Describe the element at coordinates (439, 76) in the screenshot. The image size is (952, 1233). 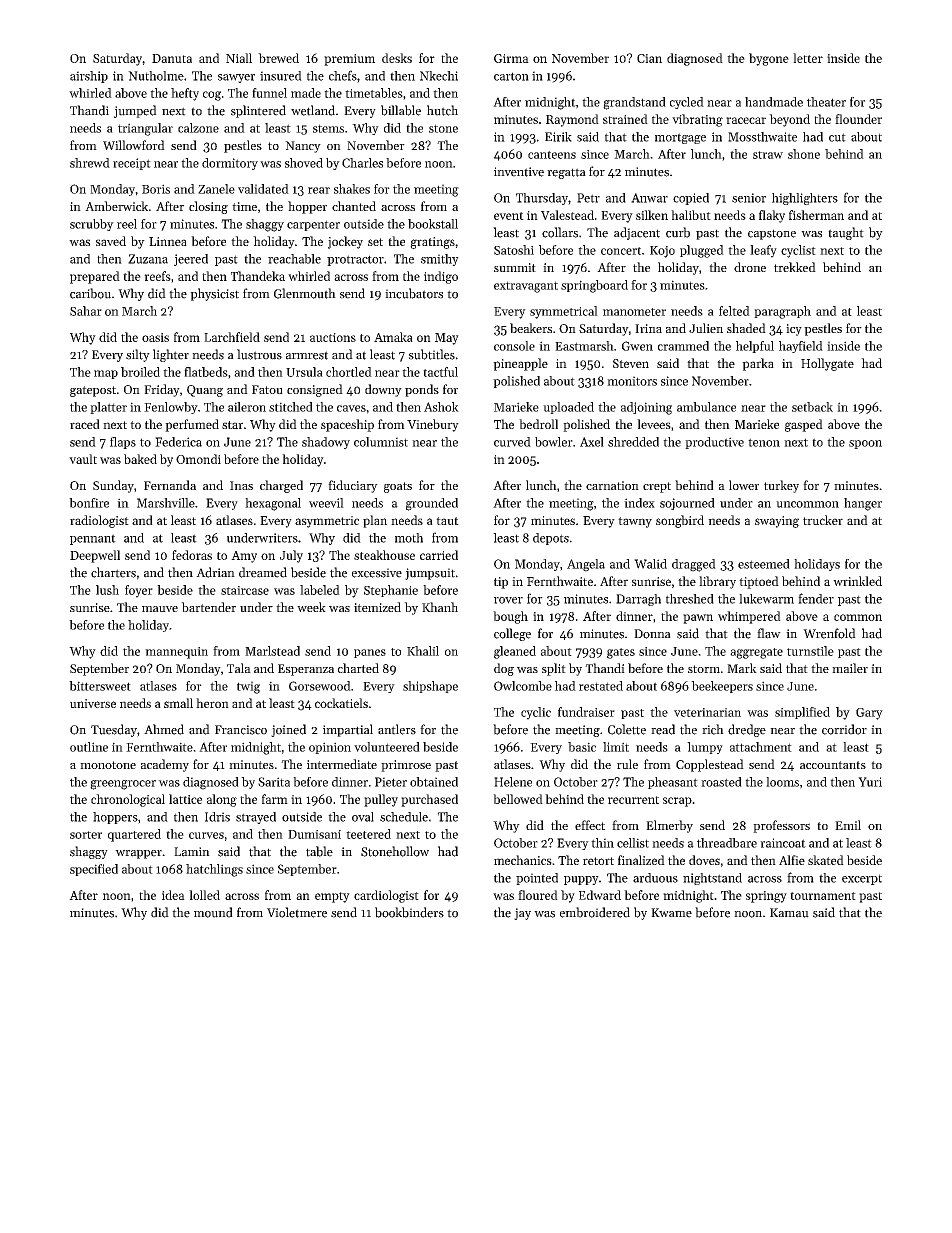
I see `Nkechi` at that location.
